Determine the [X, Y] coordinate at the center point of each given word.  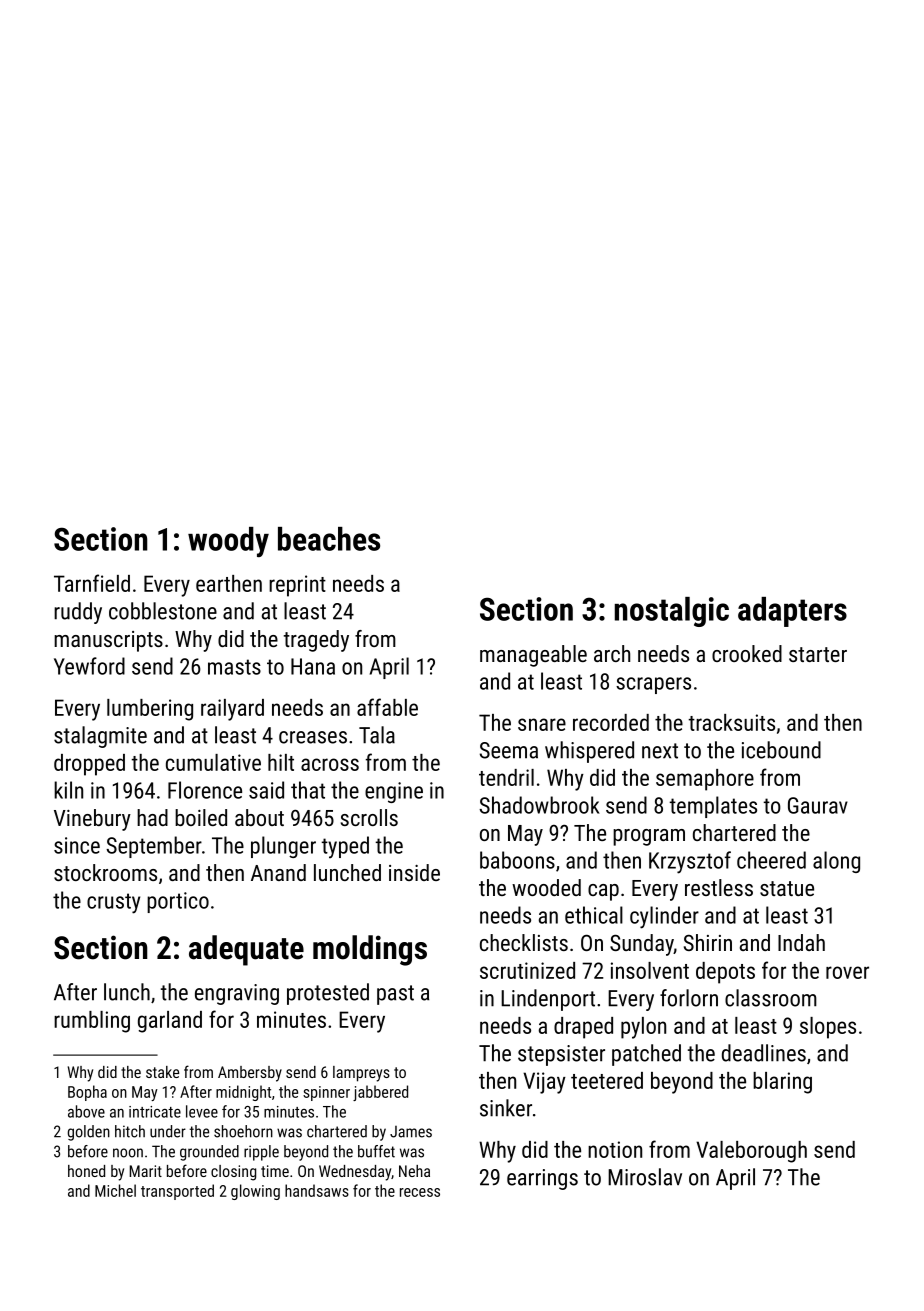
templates [713, 807]
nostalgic [672, 612]
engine [394, 792]
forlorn [689, 998]
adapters [792, 612]
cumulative [213, 762]
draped [583, 1028]
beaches [329, 539]
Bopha [87, 1093]
